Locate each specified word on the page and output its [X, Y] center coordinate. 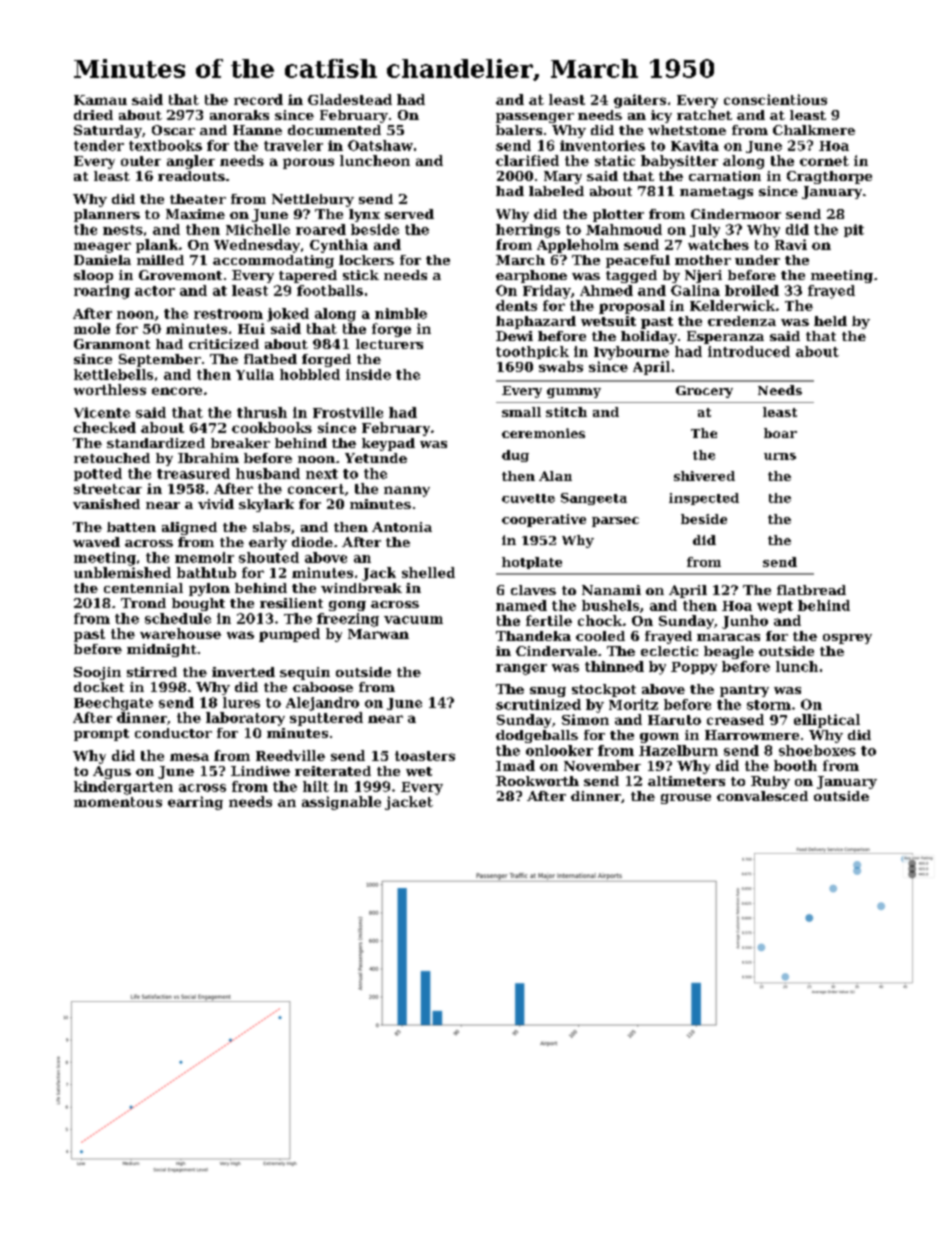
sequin [305, 673]
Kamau [100, 100]
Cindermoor [736, 214]
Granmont [112, 344]
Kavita [695, 145]
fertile [549, 620]
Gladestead [350, 99]
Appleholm [578, 246]
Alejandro [322, 704]
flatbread [811, 590]
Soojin [97, 673]
